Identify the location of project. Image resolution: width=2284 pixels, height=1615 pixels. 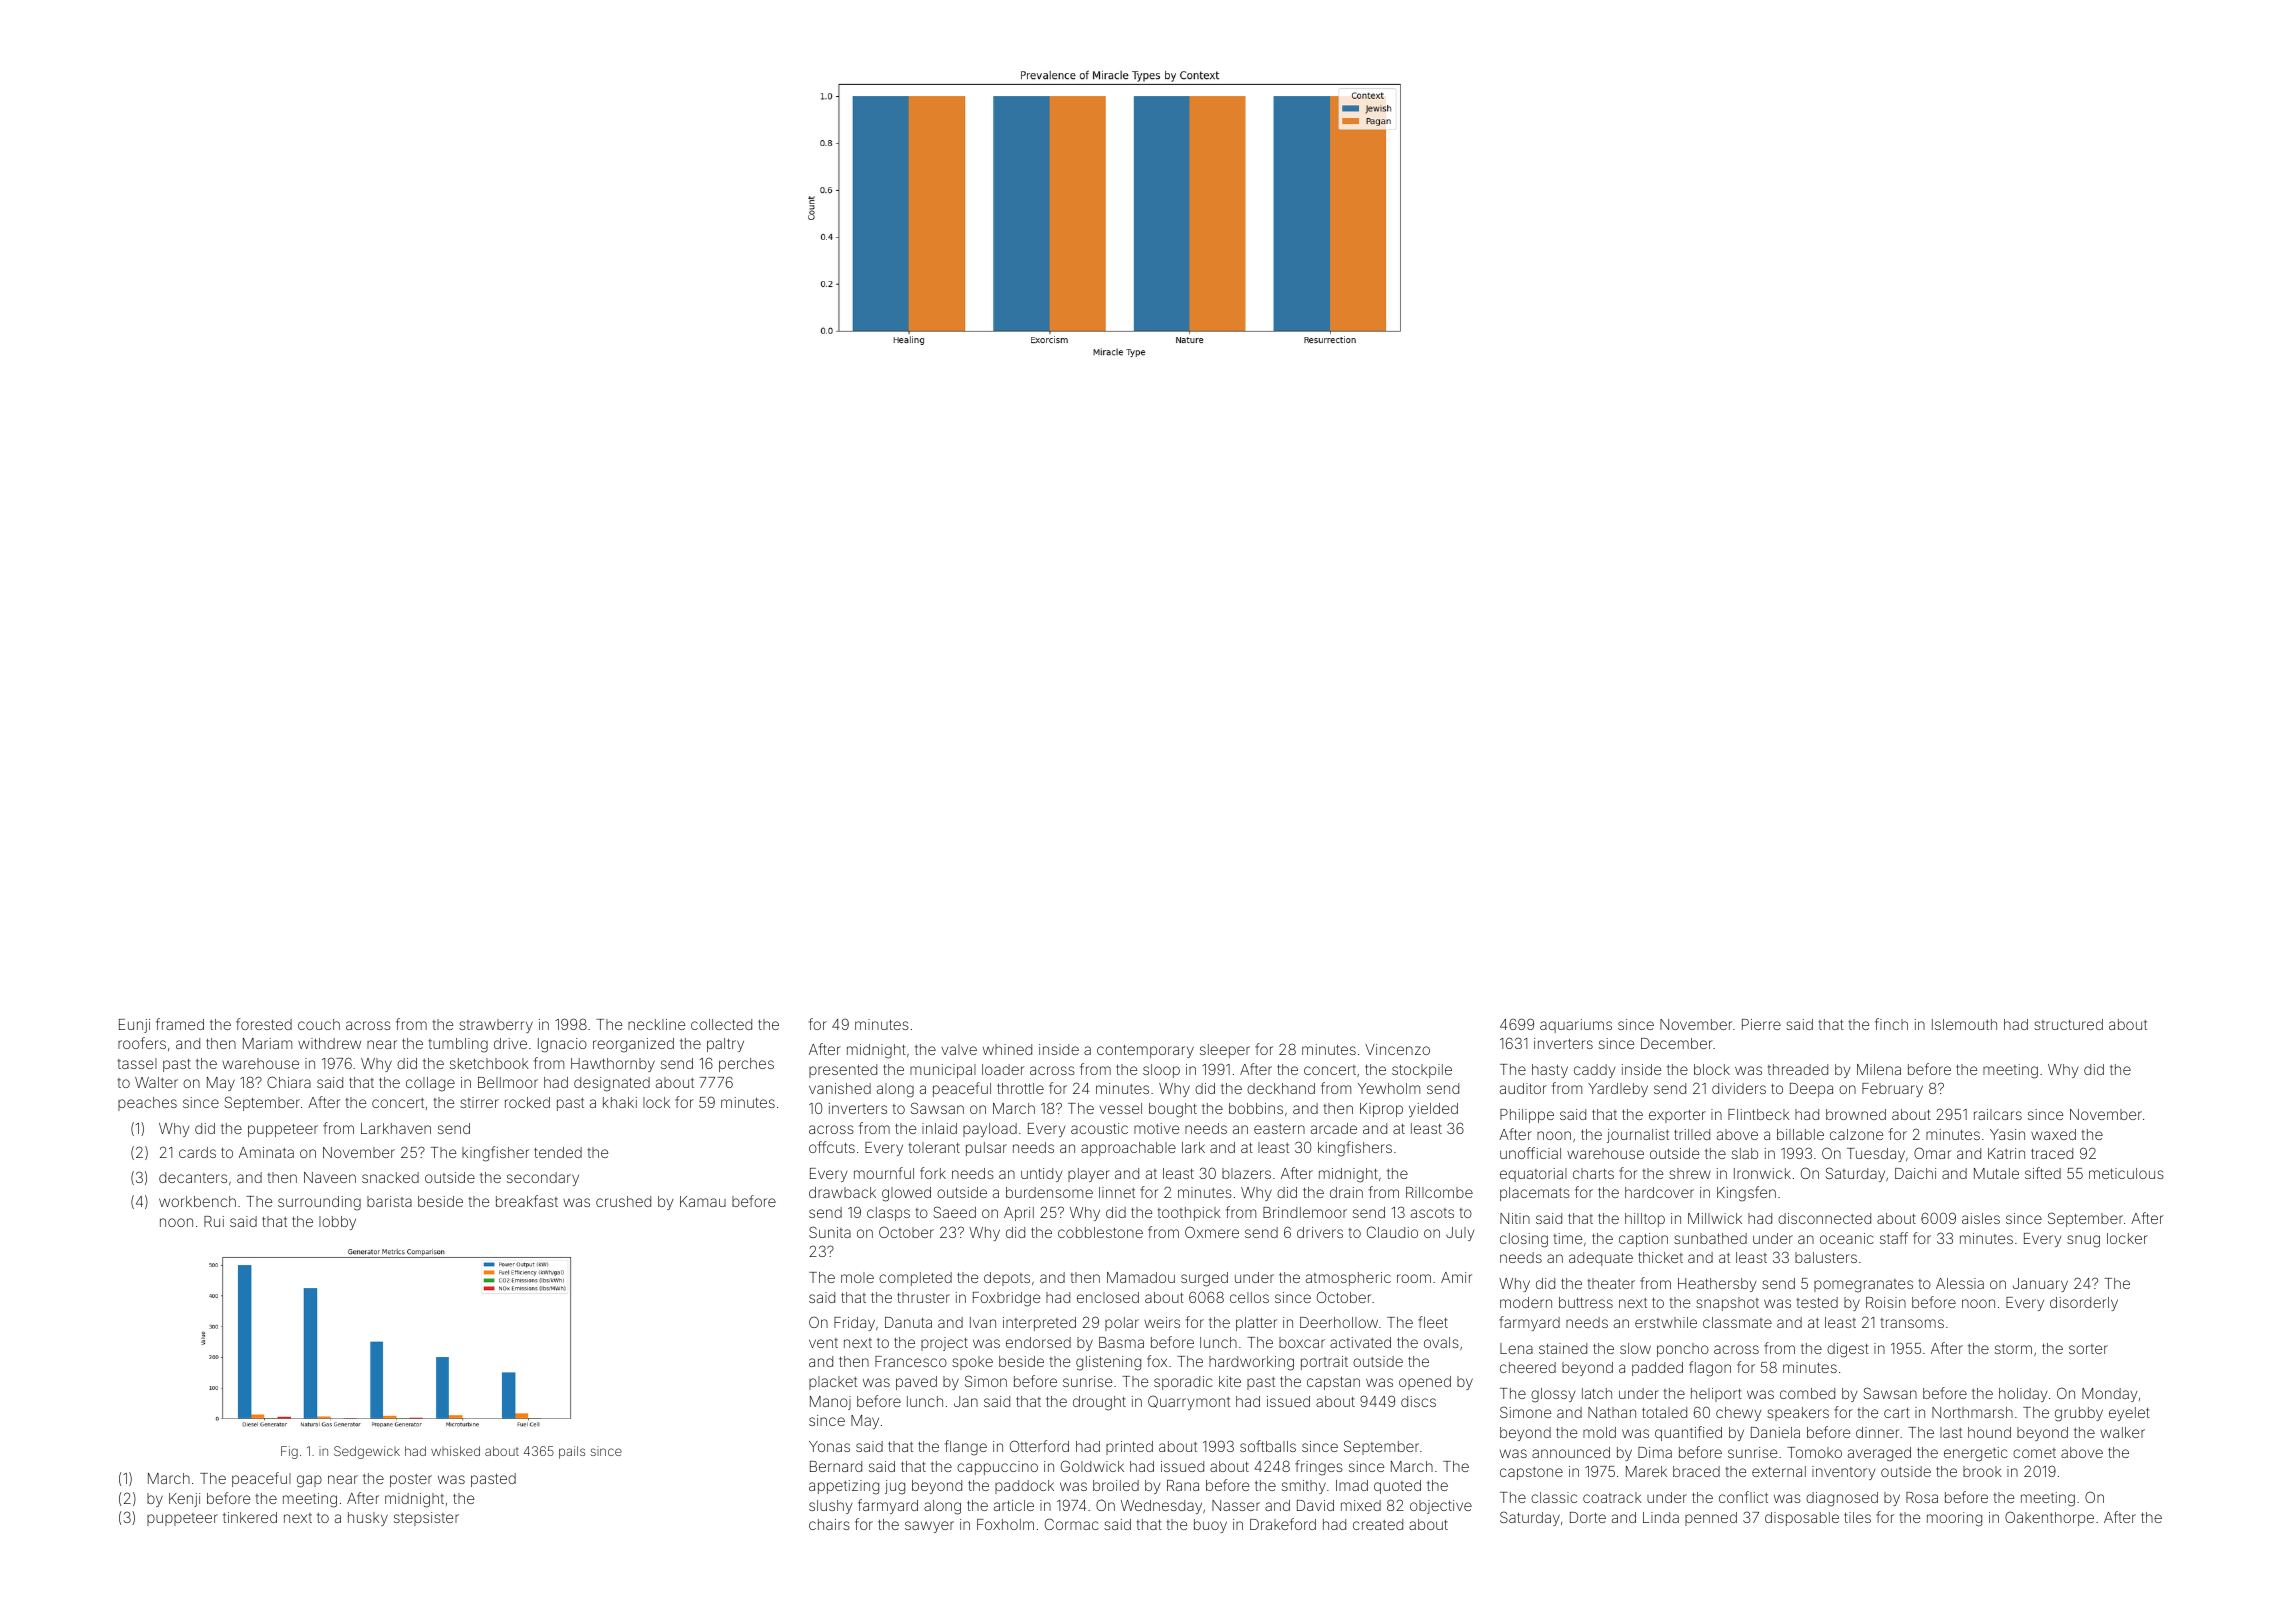
(944, 1344).
